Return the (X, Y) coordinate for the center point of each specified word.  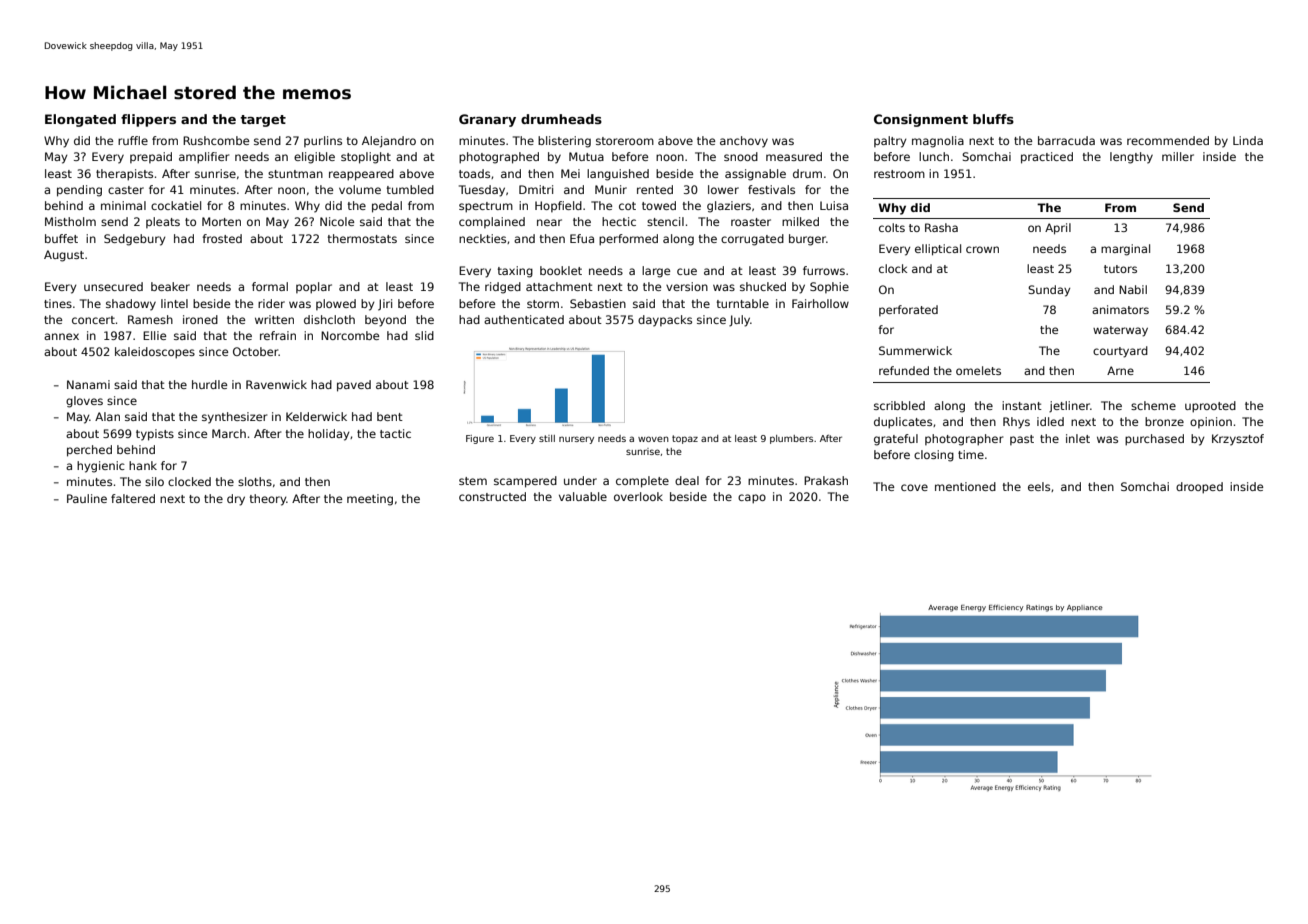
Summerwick (915, 350)
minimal (123, 205)
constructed (492, 496)
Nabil (1133, 289)
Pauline (87, 498)
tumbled (410, 189)
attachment (559, 286)
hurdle (209, 384)
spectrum (486, 207)
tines (58, 303)
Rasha (941, 227)
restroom (899, 174)
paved (354, 386)
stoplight (366, 158)
